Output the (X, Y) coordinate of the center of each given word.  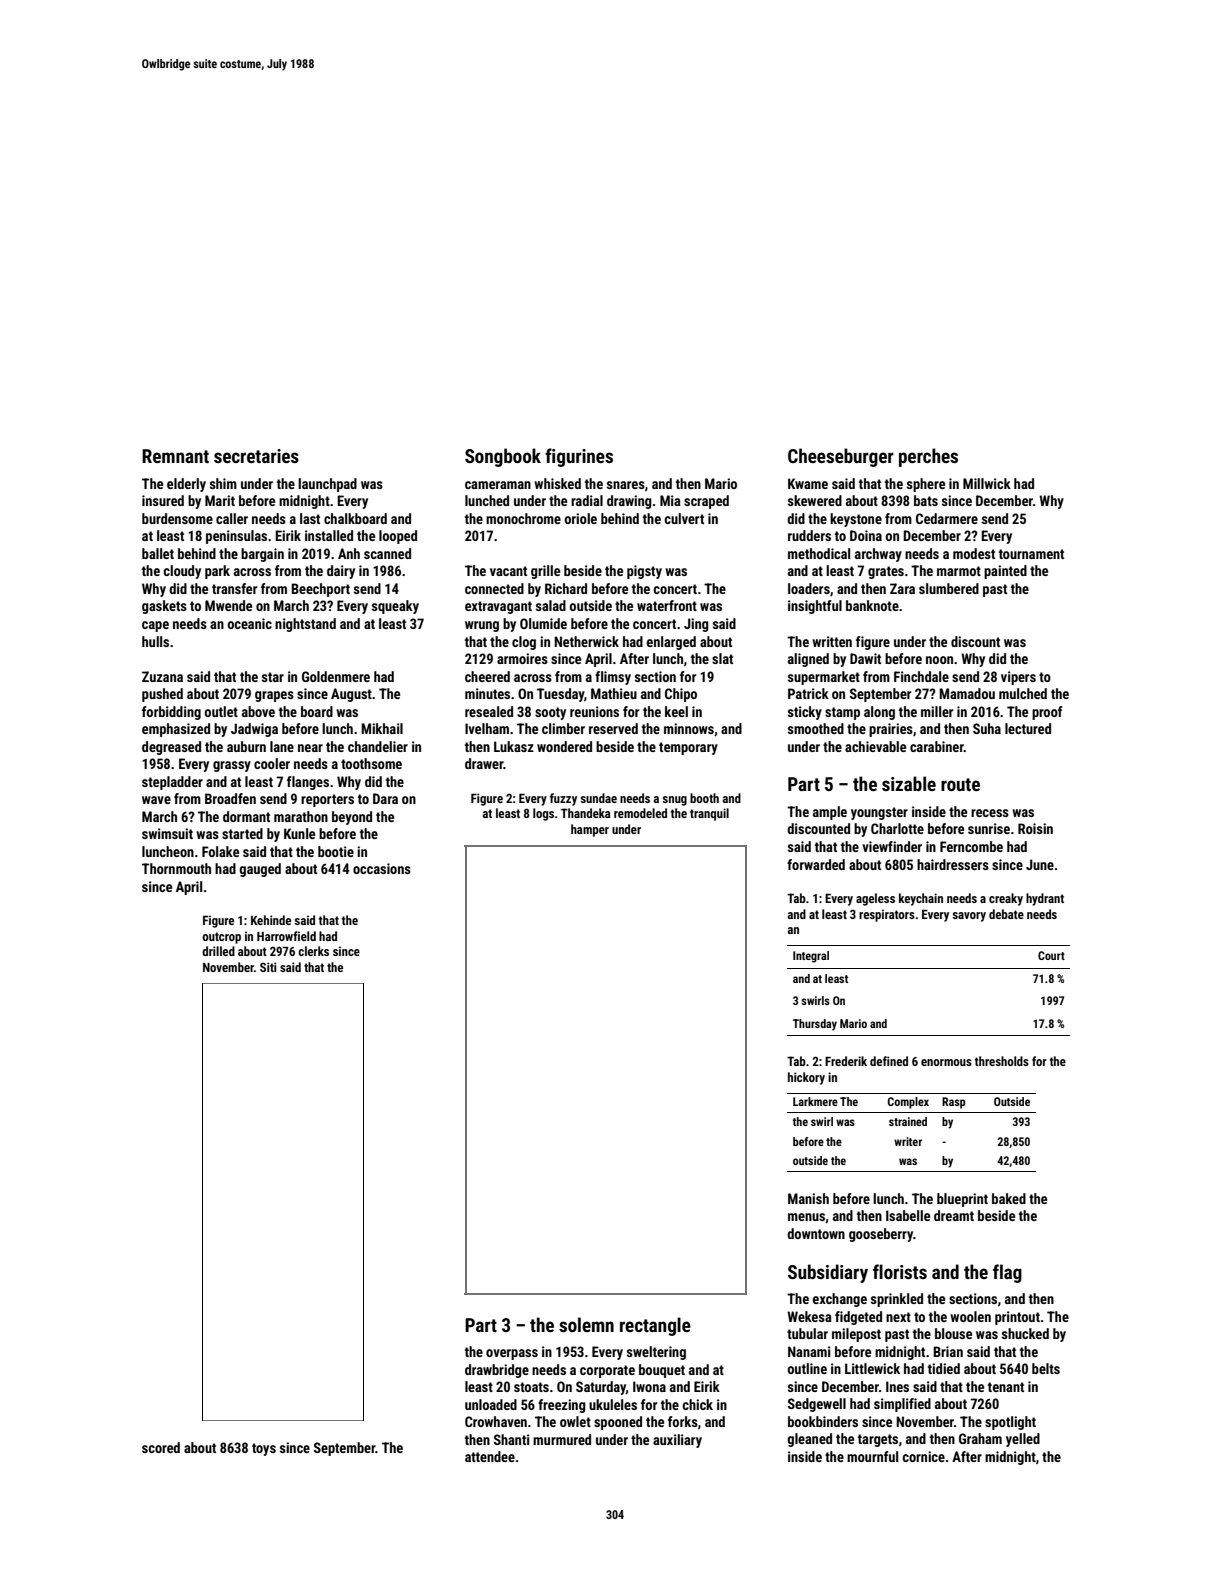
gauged (260, 870)
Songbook (503, 457)
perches (928, 457)
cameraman (498, 485)
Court (1051, 955)
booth (704, 798)
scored (161, 1447)
